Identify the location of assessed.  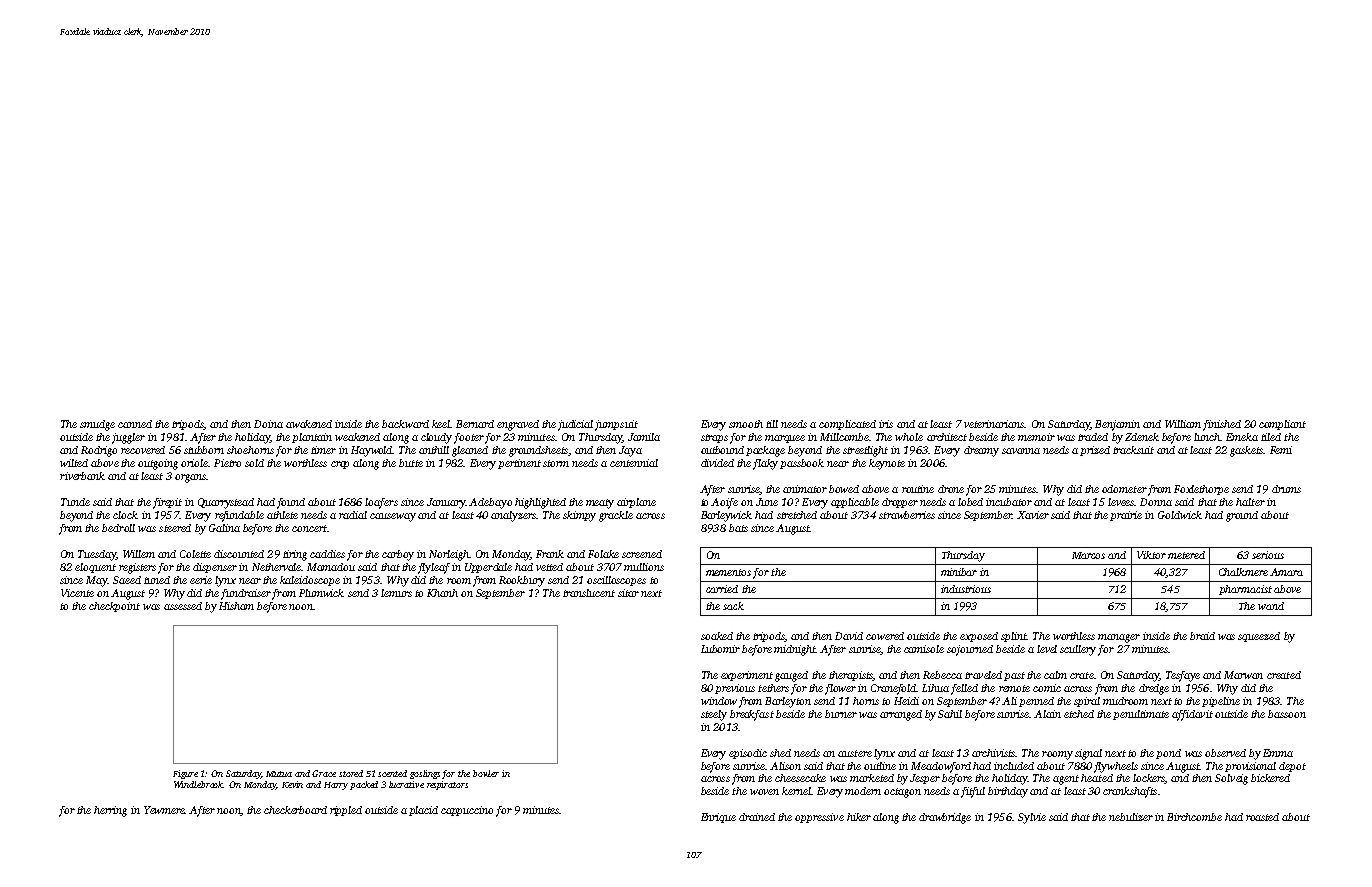
(183, 606).
